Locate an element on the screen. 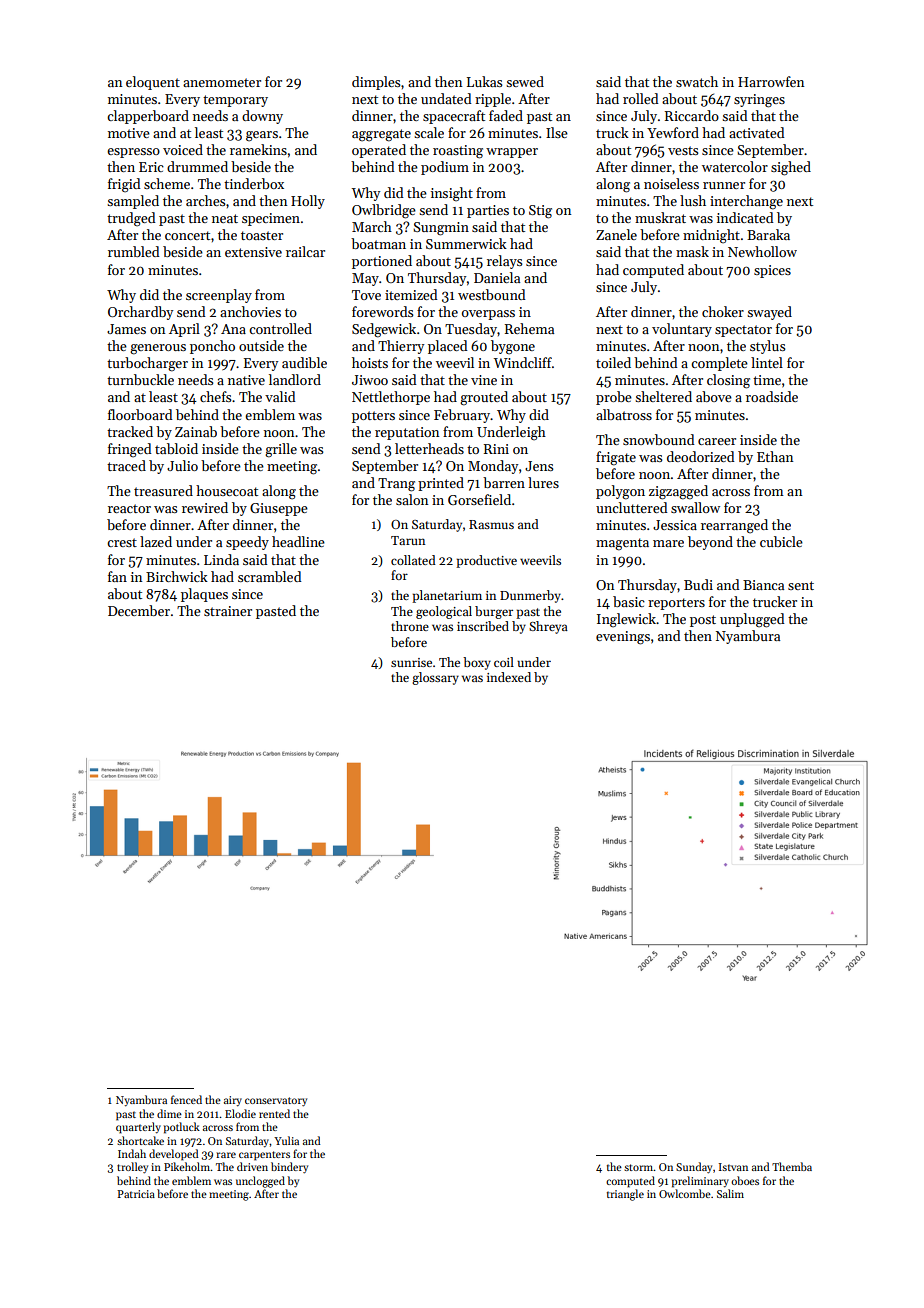 The width and height of the screenshot is (924, 1308). bindery is located at coordinates (289, 1168).
